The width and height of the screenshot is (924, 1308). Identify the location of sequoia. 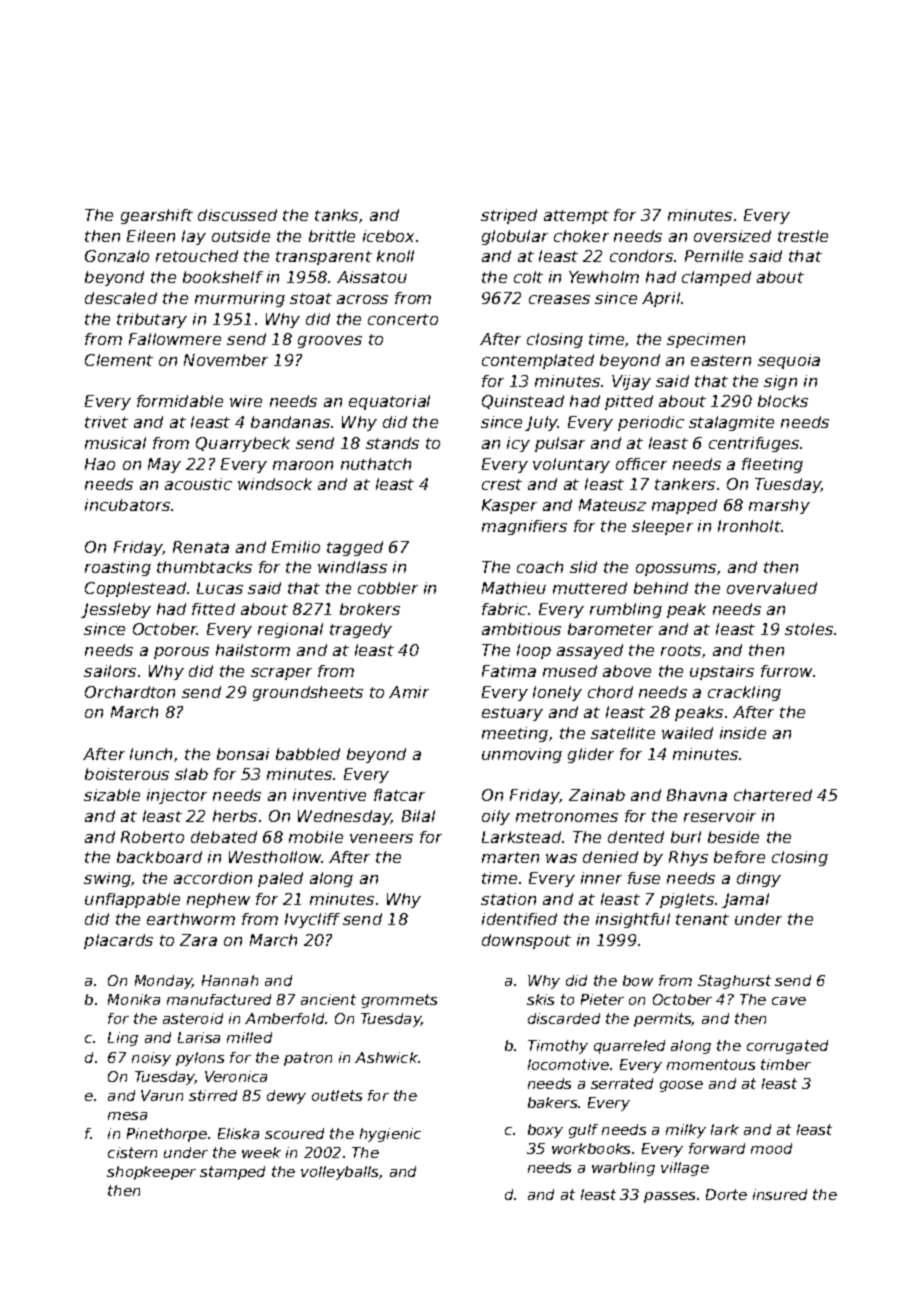
(789, 361).
